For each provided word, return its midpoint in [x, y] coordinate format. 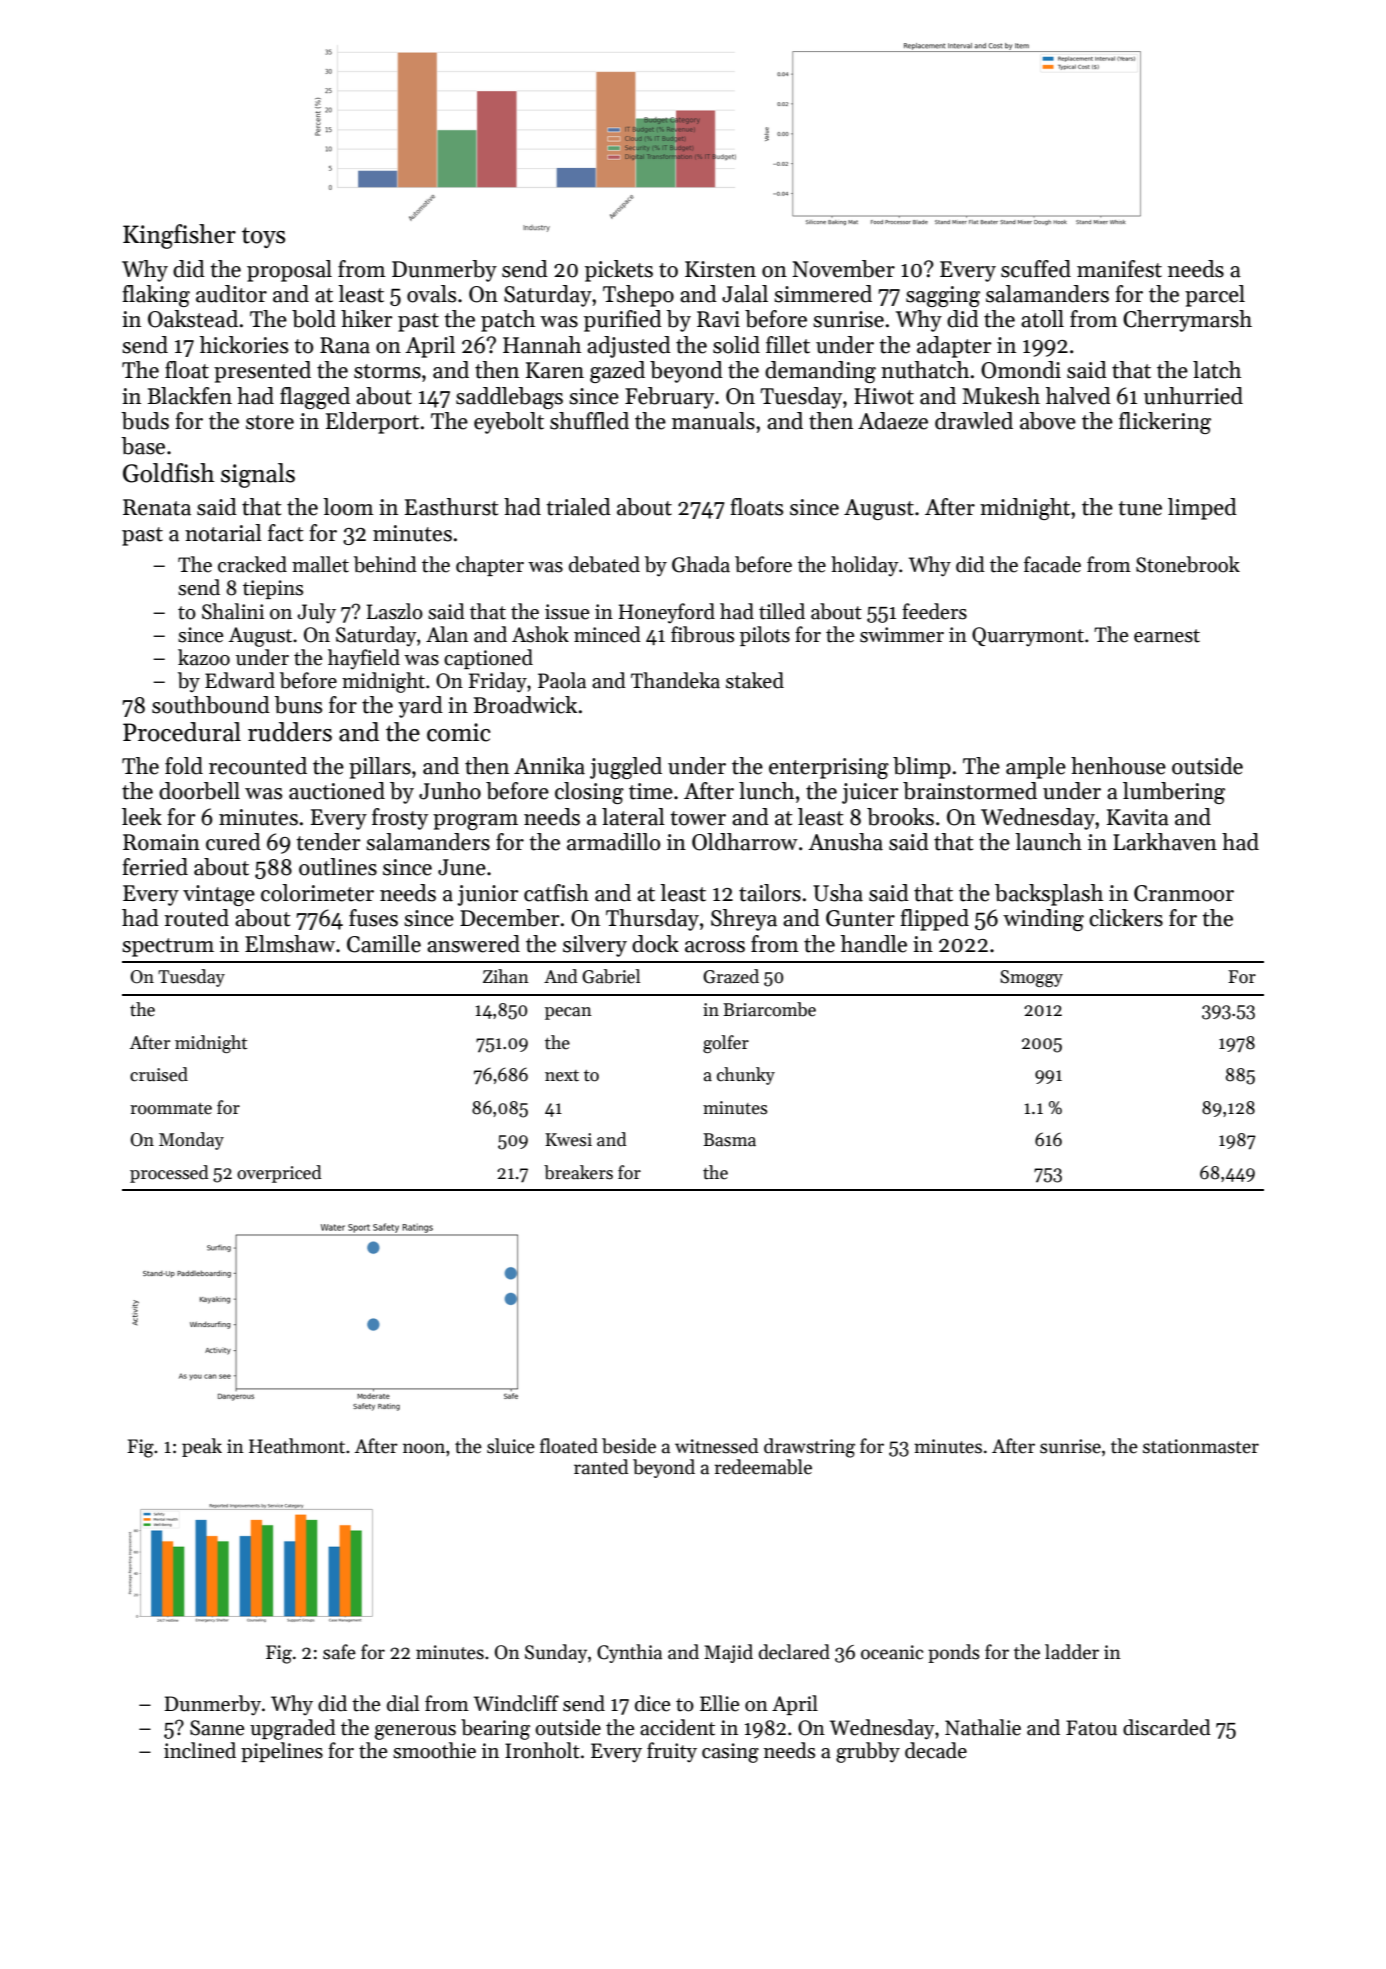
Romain [161, 842]
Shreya [744, 920]
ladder [1072, 1652]
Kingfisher [179, 236]
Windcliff [516, 1703]
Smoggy [1031, 978]
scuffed [1036, 269]
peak [202, 1447]
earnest [1167, 636]
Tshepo [638, 296]
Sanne [217, 1728]
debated [604, 564]
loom [348, 507]
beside [629, 1446]
